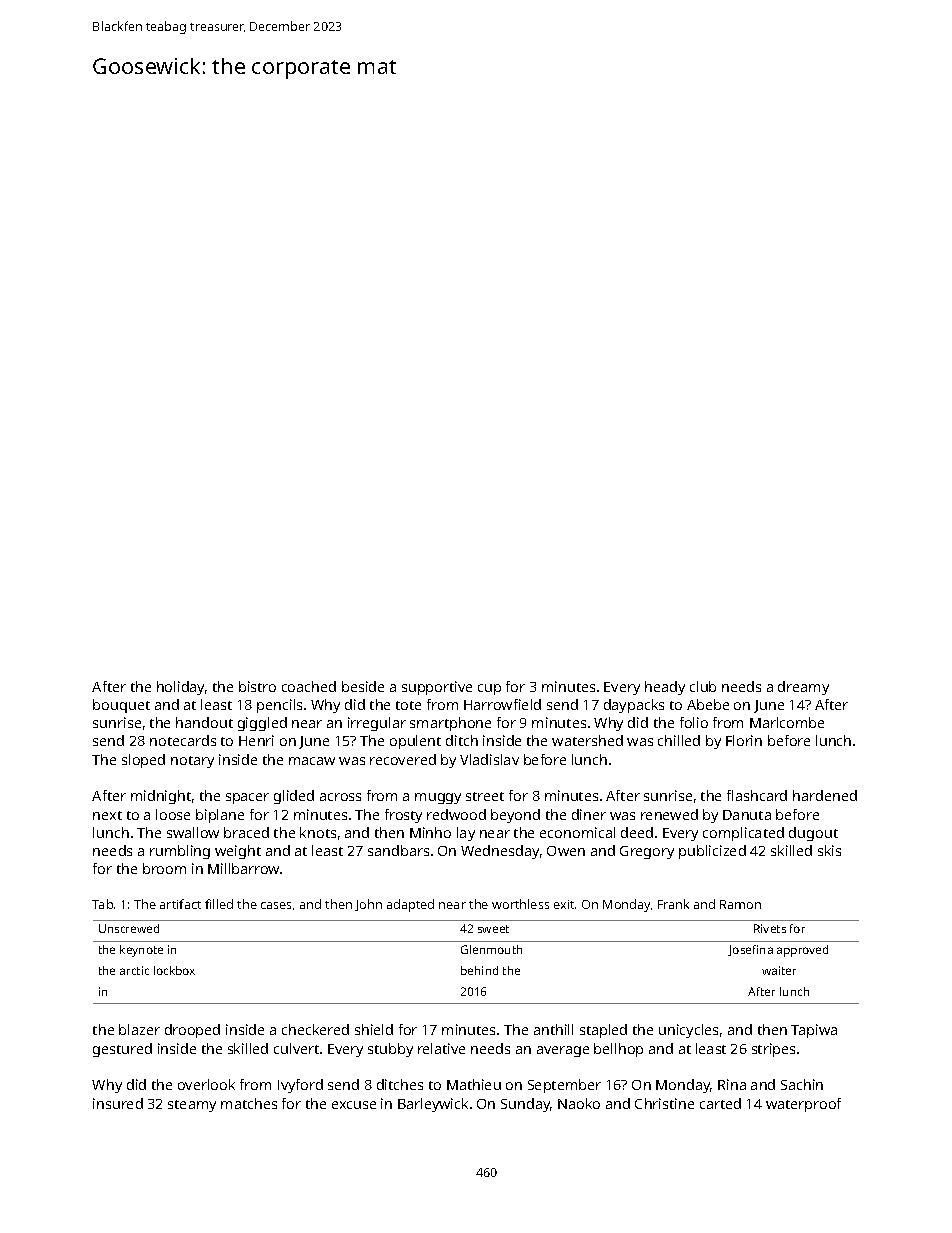 The height and width of the document is (1233, 952). Describe the element at coordinates (122, 1050) in the document. I see `gestured` at that location.
